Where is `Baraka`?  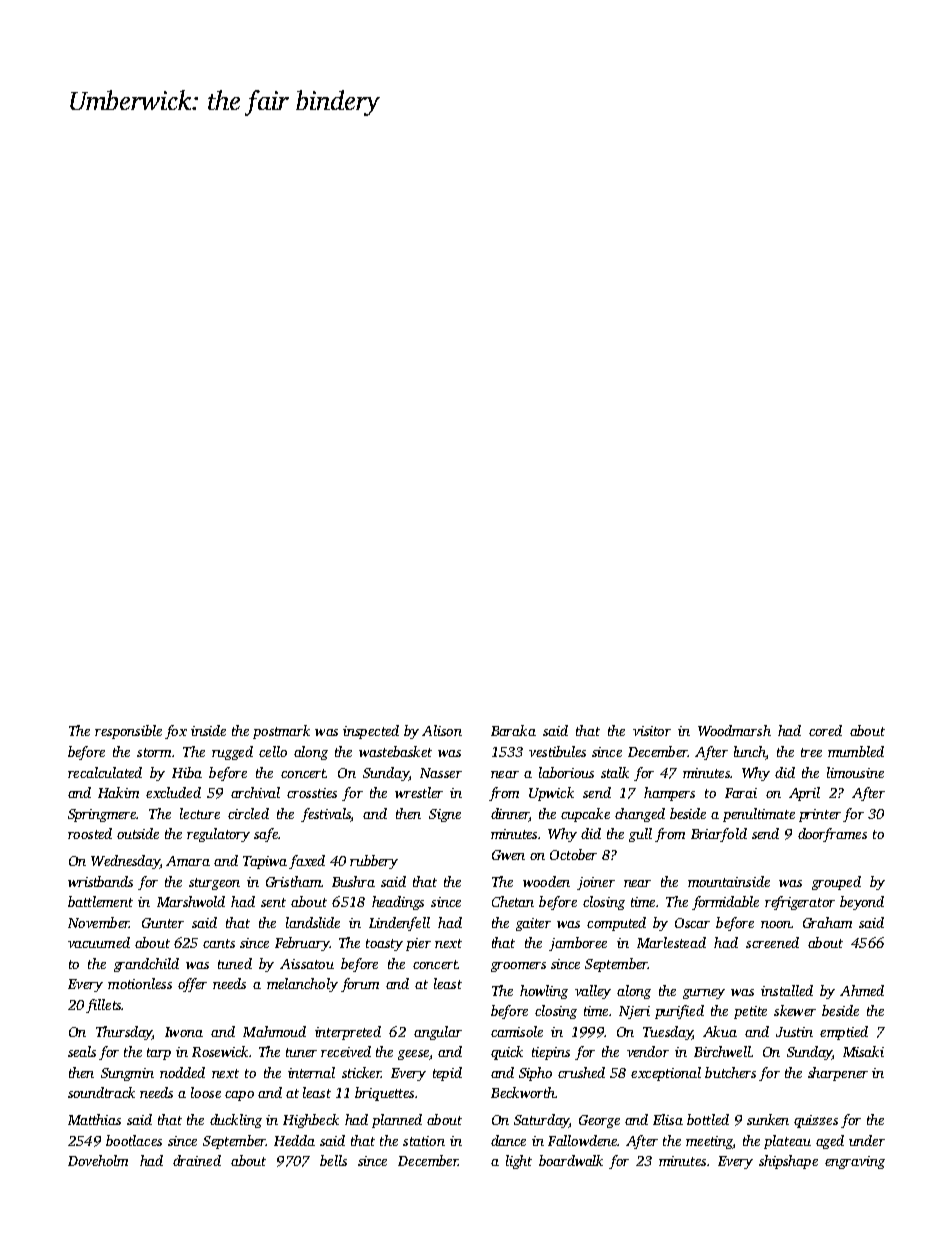
Baraka is located at coordinates (513, 730).
